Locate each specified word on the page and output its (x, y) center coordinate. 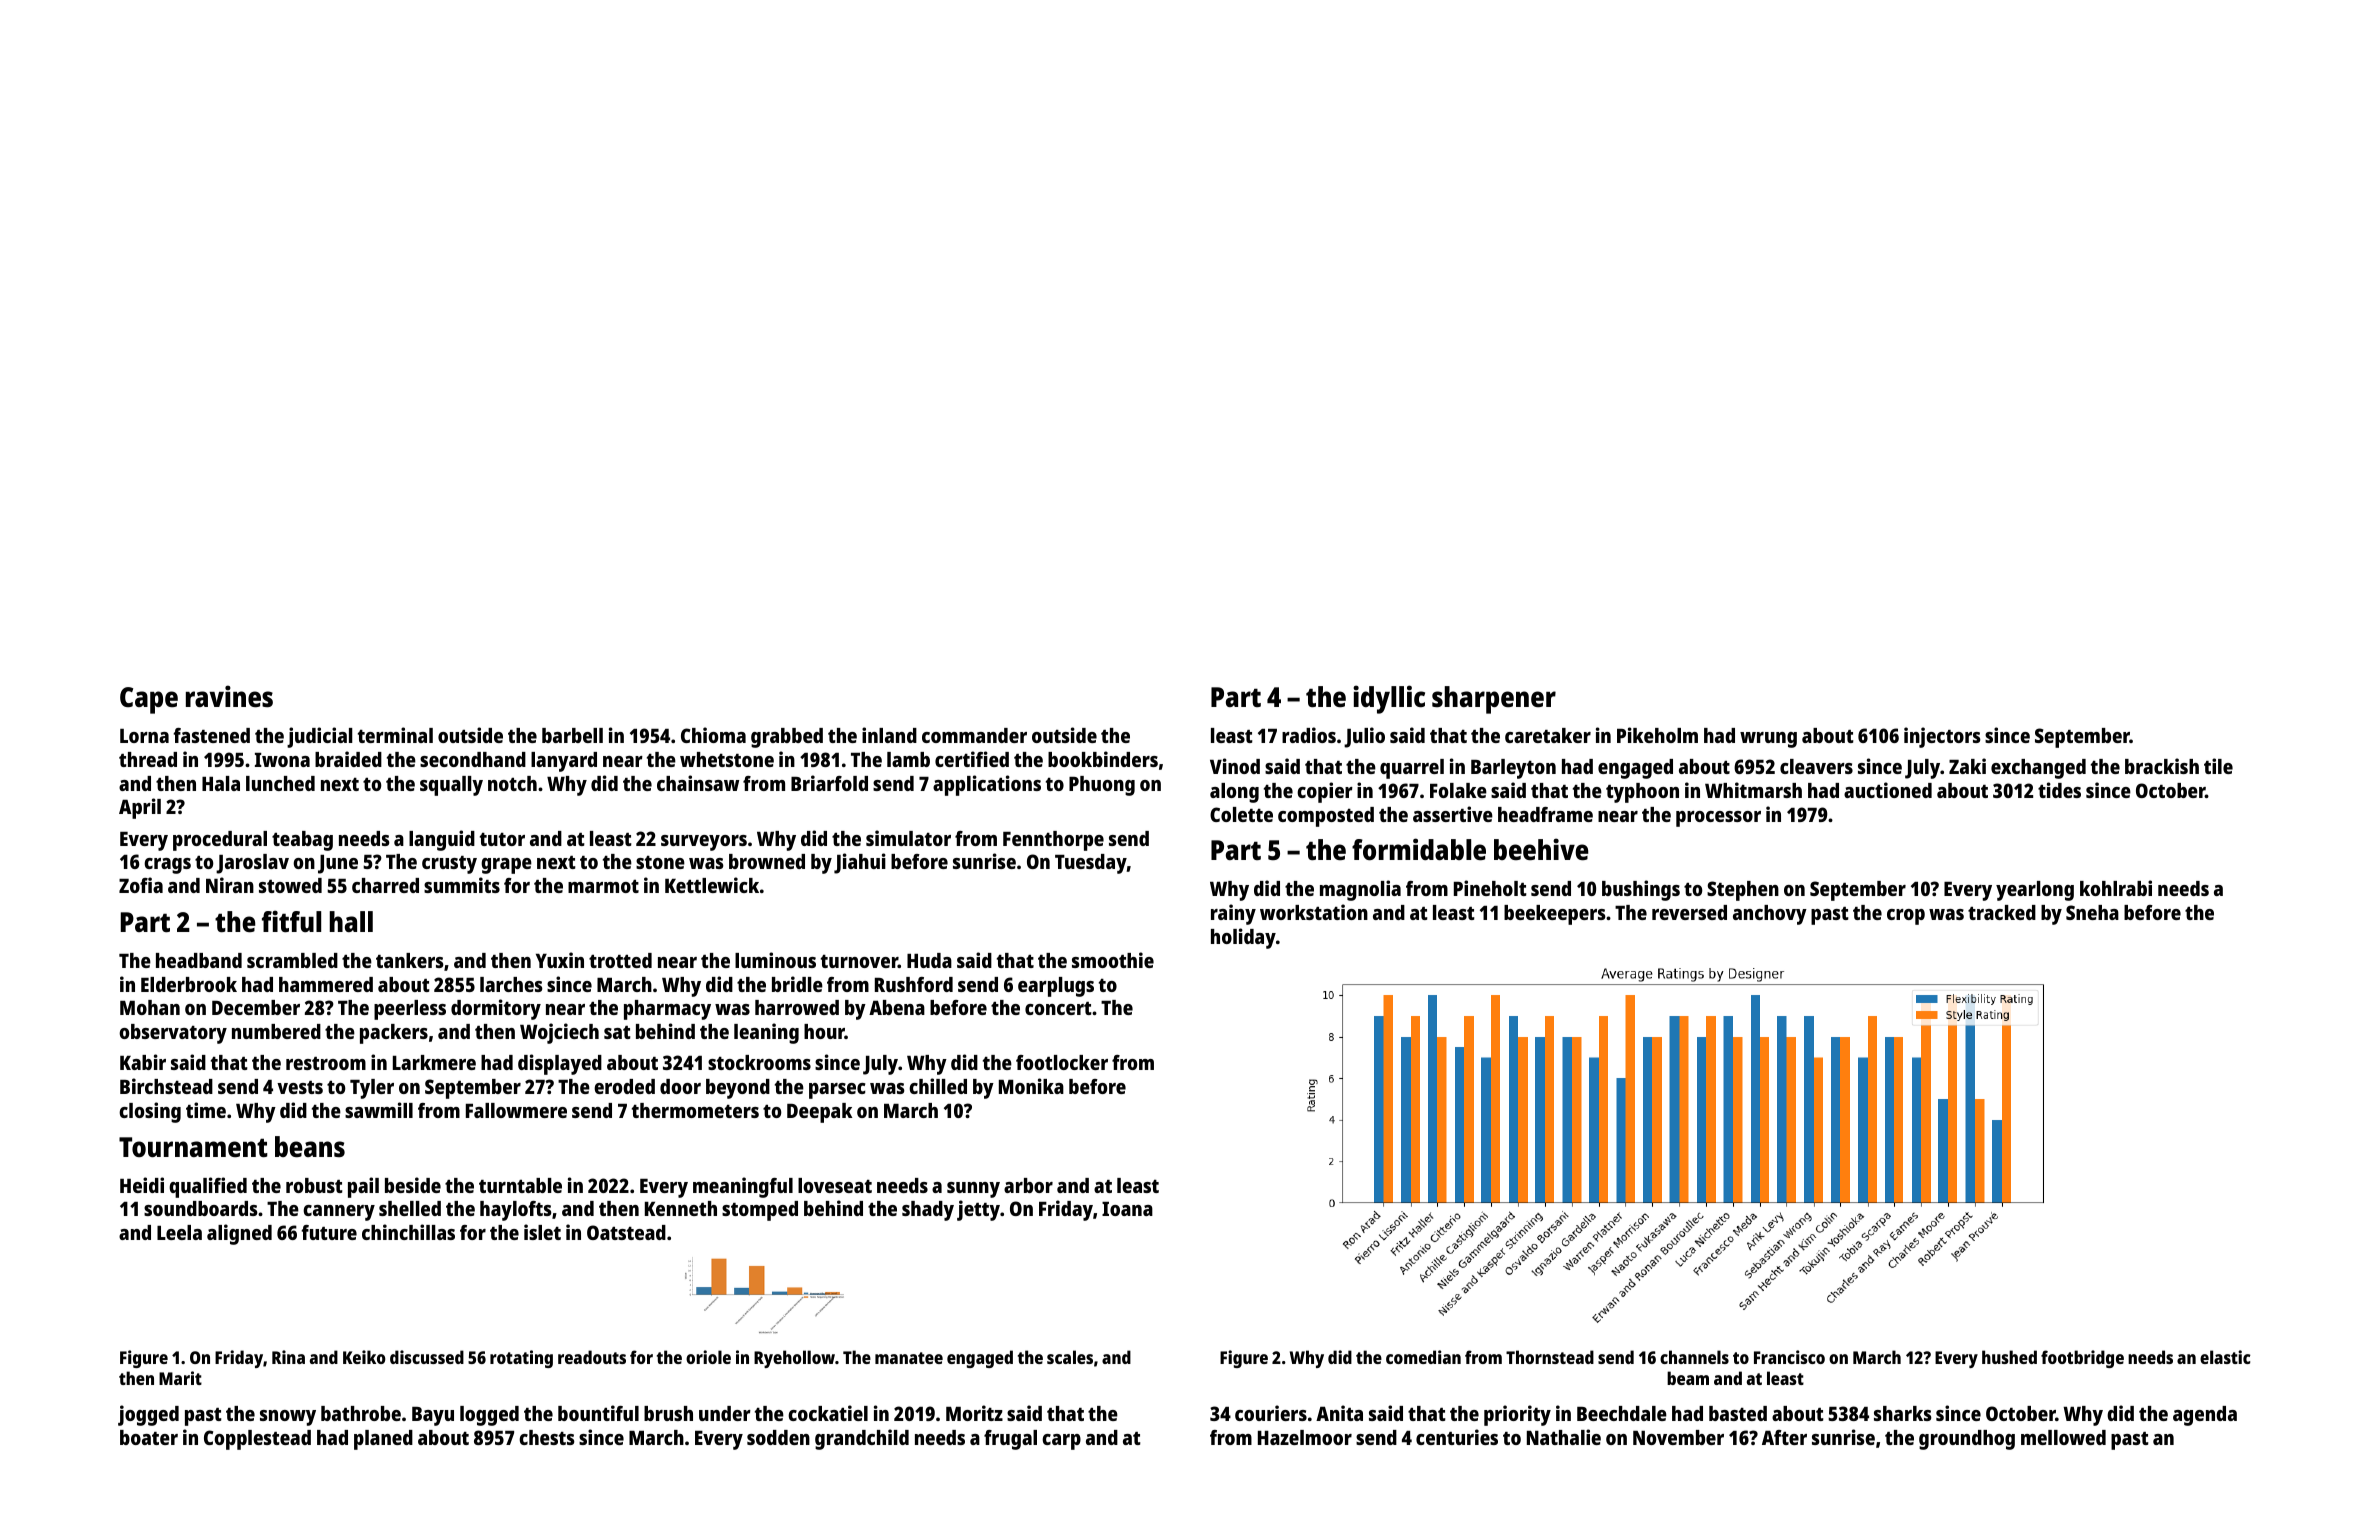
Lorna (144, 736)
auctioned (1888, 790)
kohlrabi (2116, 888)
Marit (180, 1378)
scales (1070, 1357)
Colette (1241, 814)
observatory (173, 1034)
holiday (1243, 938)
